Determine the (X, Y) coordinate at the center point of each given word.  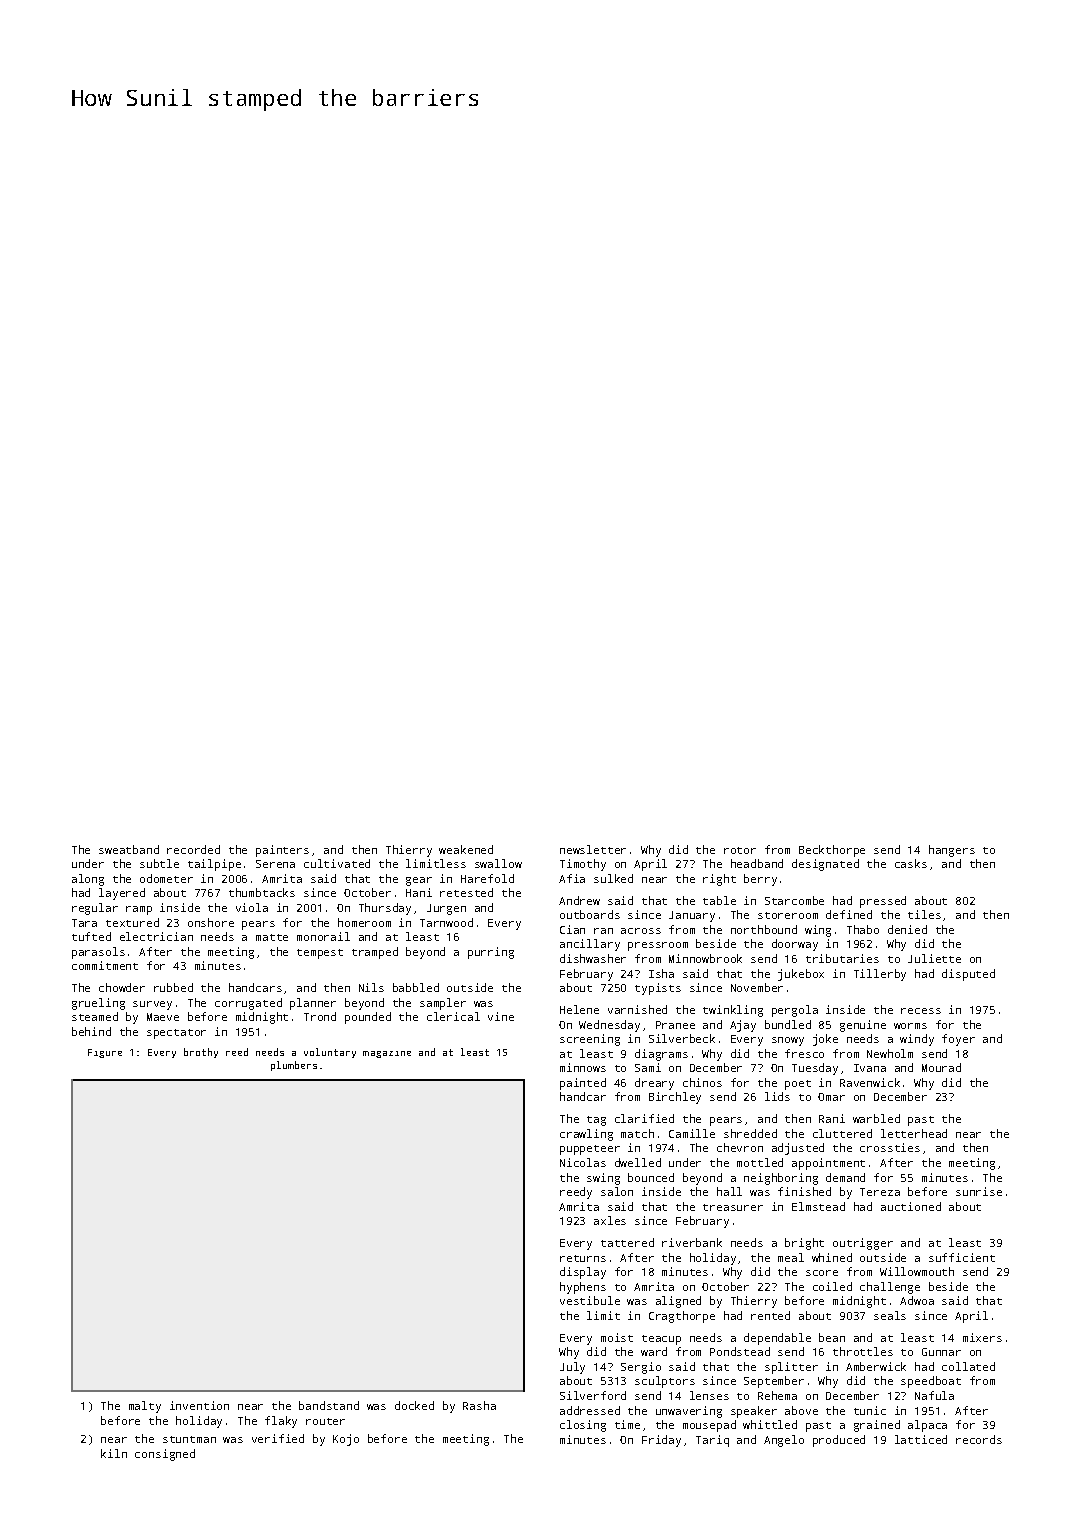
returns (583, 1258)
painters (282, 851)
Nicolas (583, 1162)
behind (91, 1031)
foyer (958, 1040)
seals (890, 1315)
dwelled (638, 1162)
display (583, 1273)
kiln (114, 1453)
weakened (466, 849)
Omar (831, 1097)
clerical (453, 1016)
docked (414, 1405)
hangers (952, 851)
